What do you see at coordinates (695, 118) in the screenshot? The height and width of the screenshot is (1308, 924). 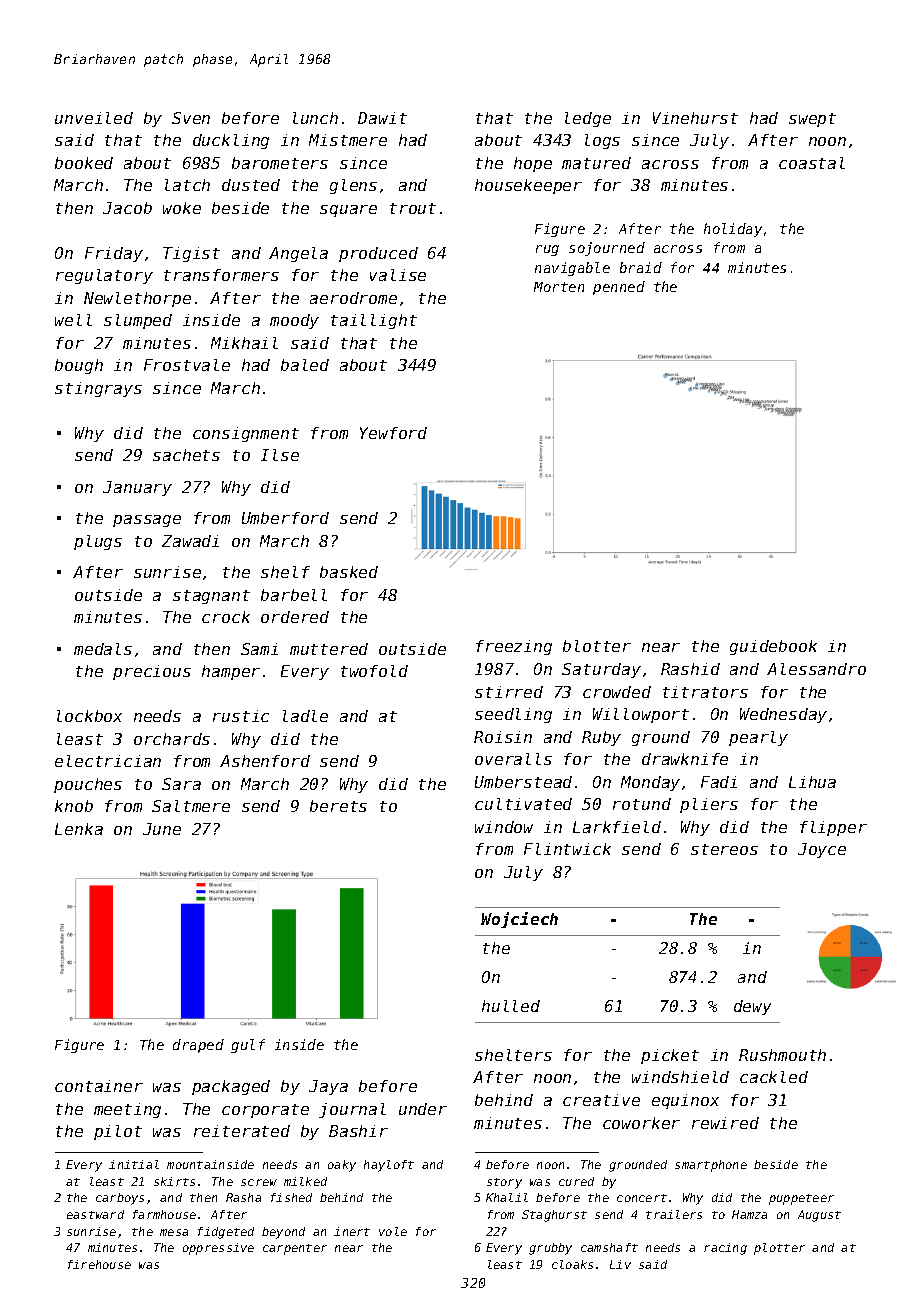 I see `Vinehurst` at bounding box center [695, 118].
